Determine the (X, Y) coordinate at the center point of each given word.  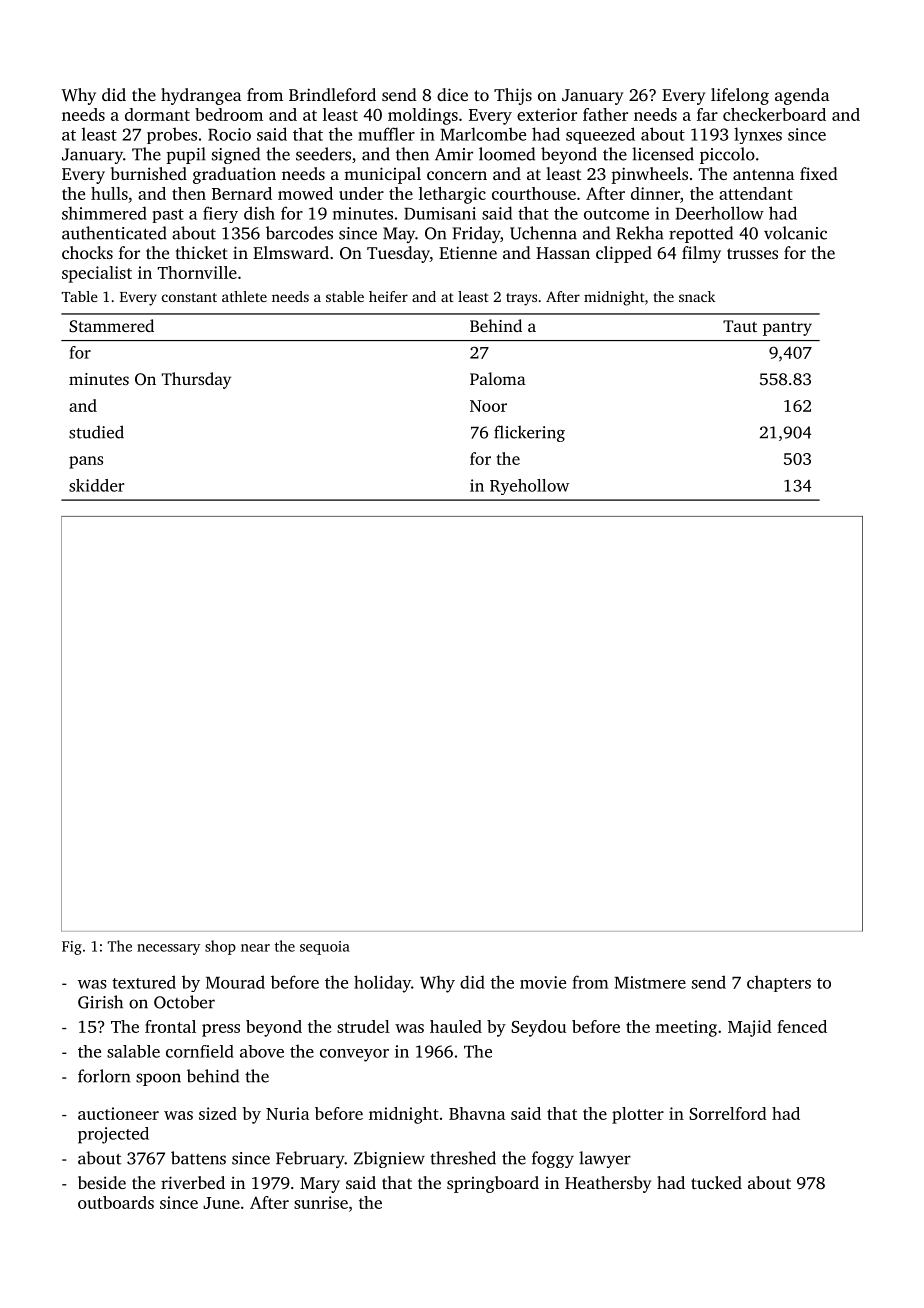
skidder (97, 485)
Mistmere (650, 982)
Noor (488, 406)
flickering (529, 433)
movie (543, 982)
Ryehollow (529, 487)
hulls (109, 193)
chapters (779, 983)
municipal (382, 175)
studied (96, 432)
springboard (493, 1184)
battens (198, 1158)
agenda (802, 96)
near (255, 948)
